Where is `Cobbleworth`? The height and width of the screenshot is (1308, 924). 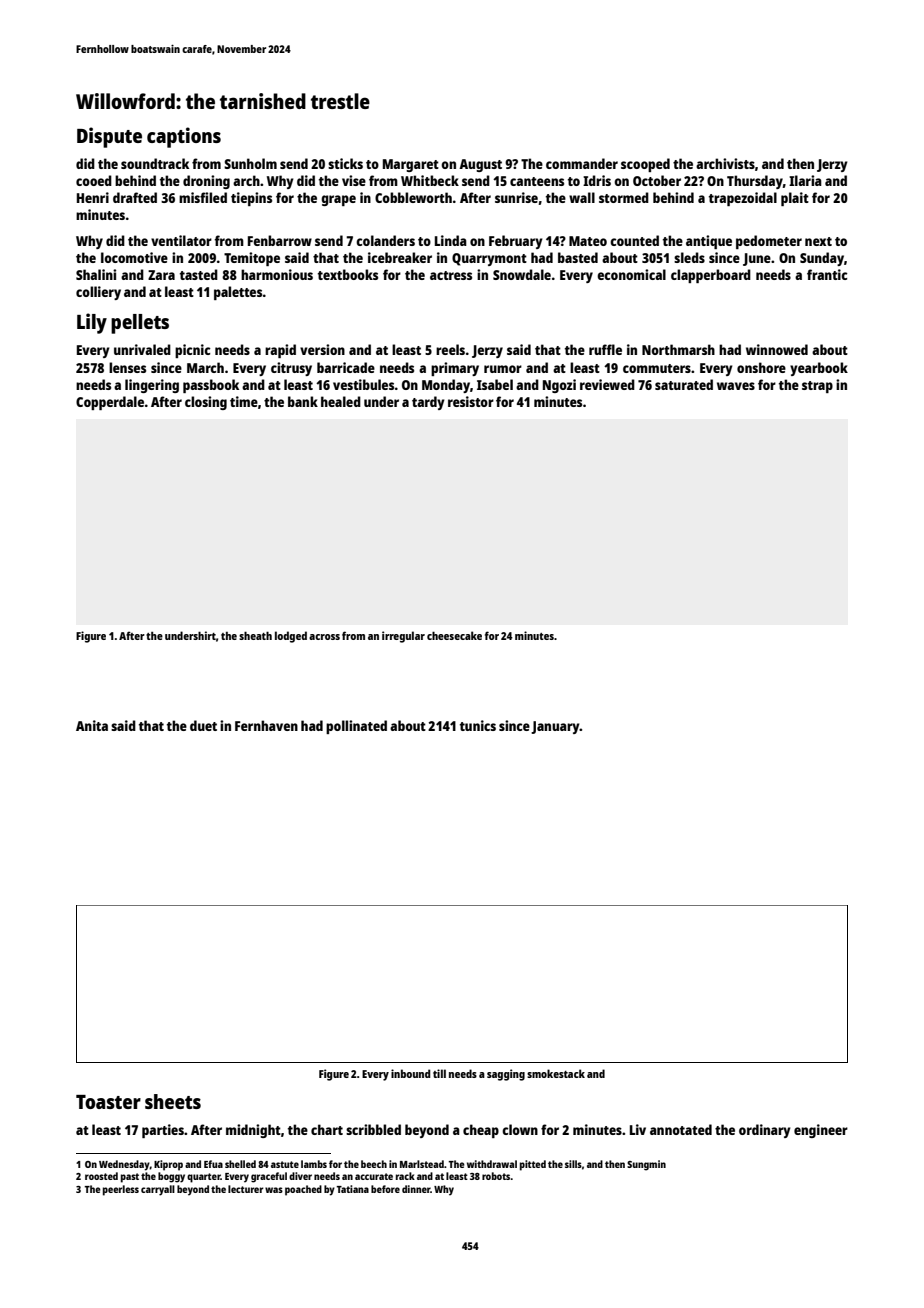
Cobbleworth is located at coordinates (413, 197).
